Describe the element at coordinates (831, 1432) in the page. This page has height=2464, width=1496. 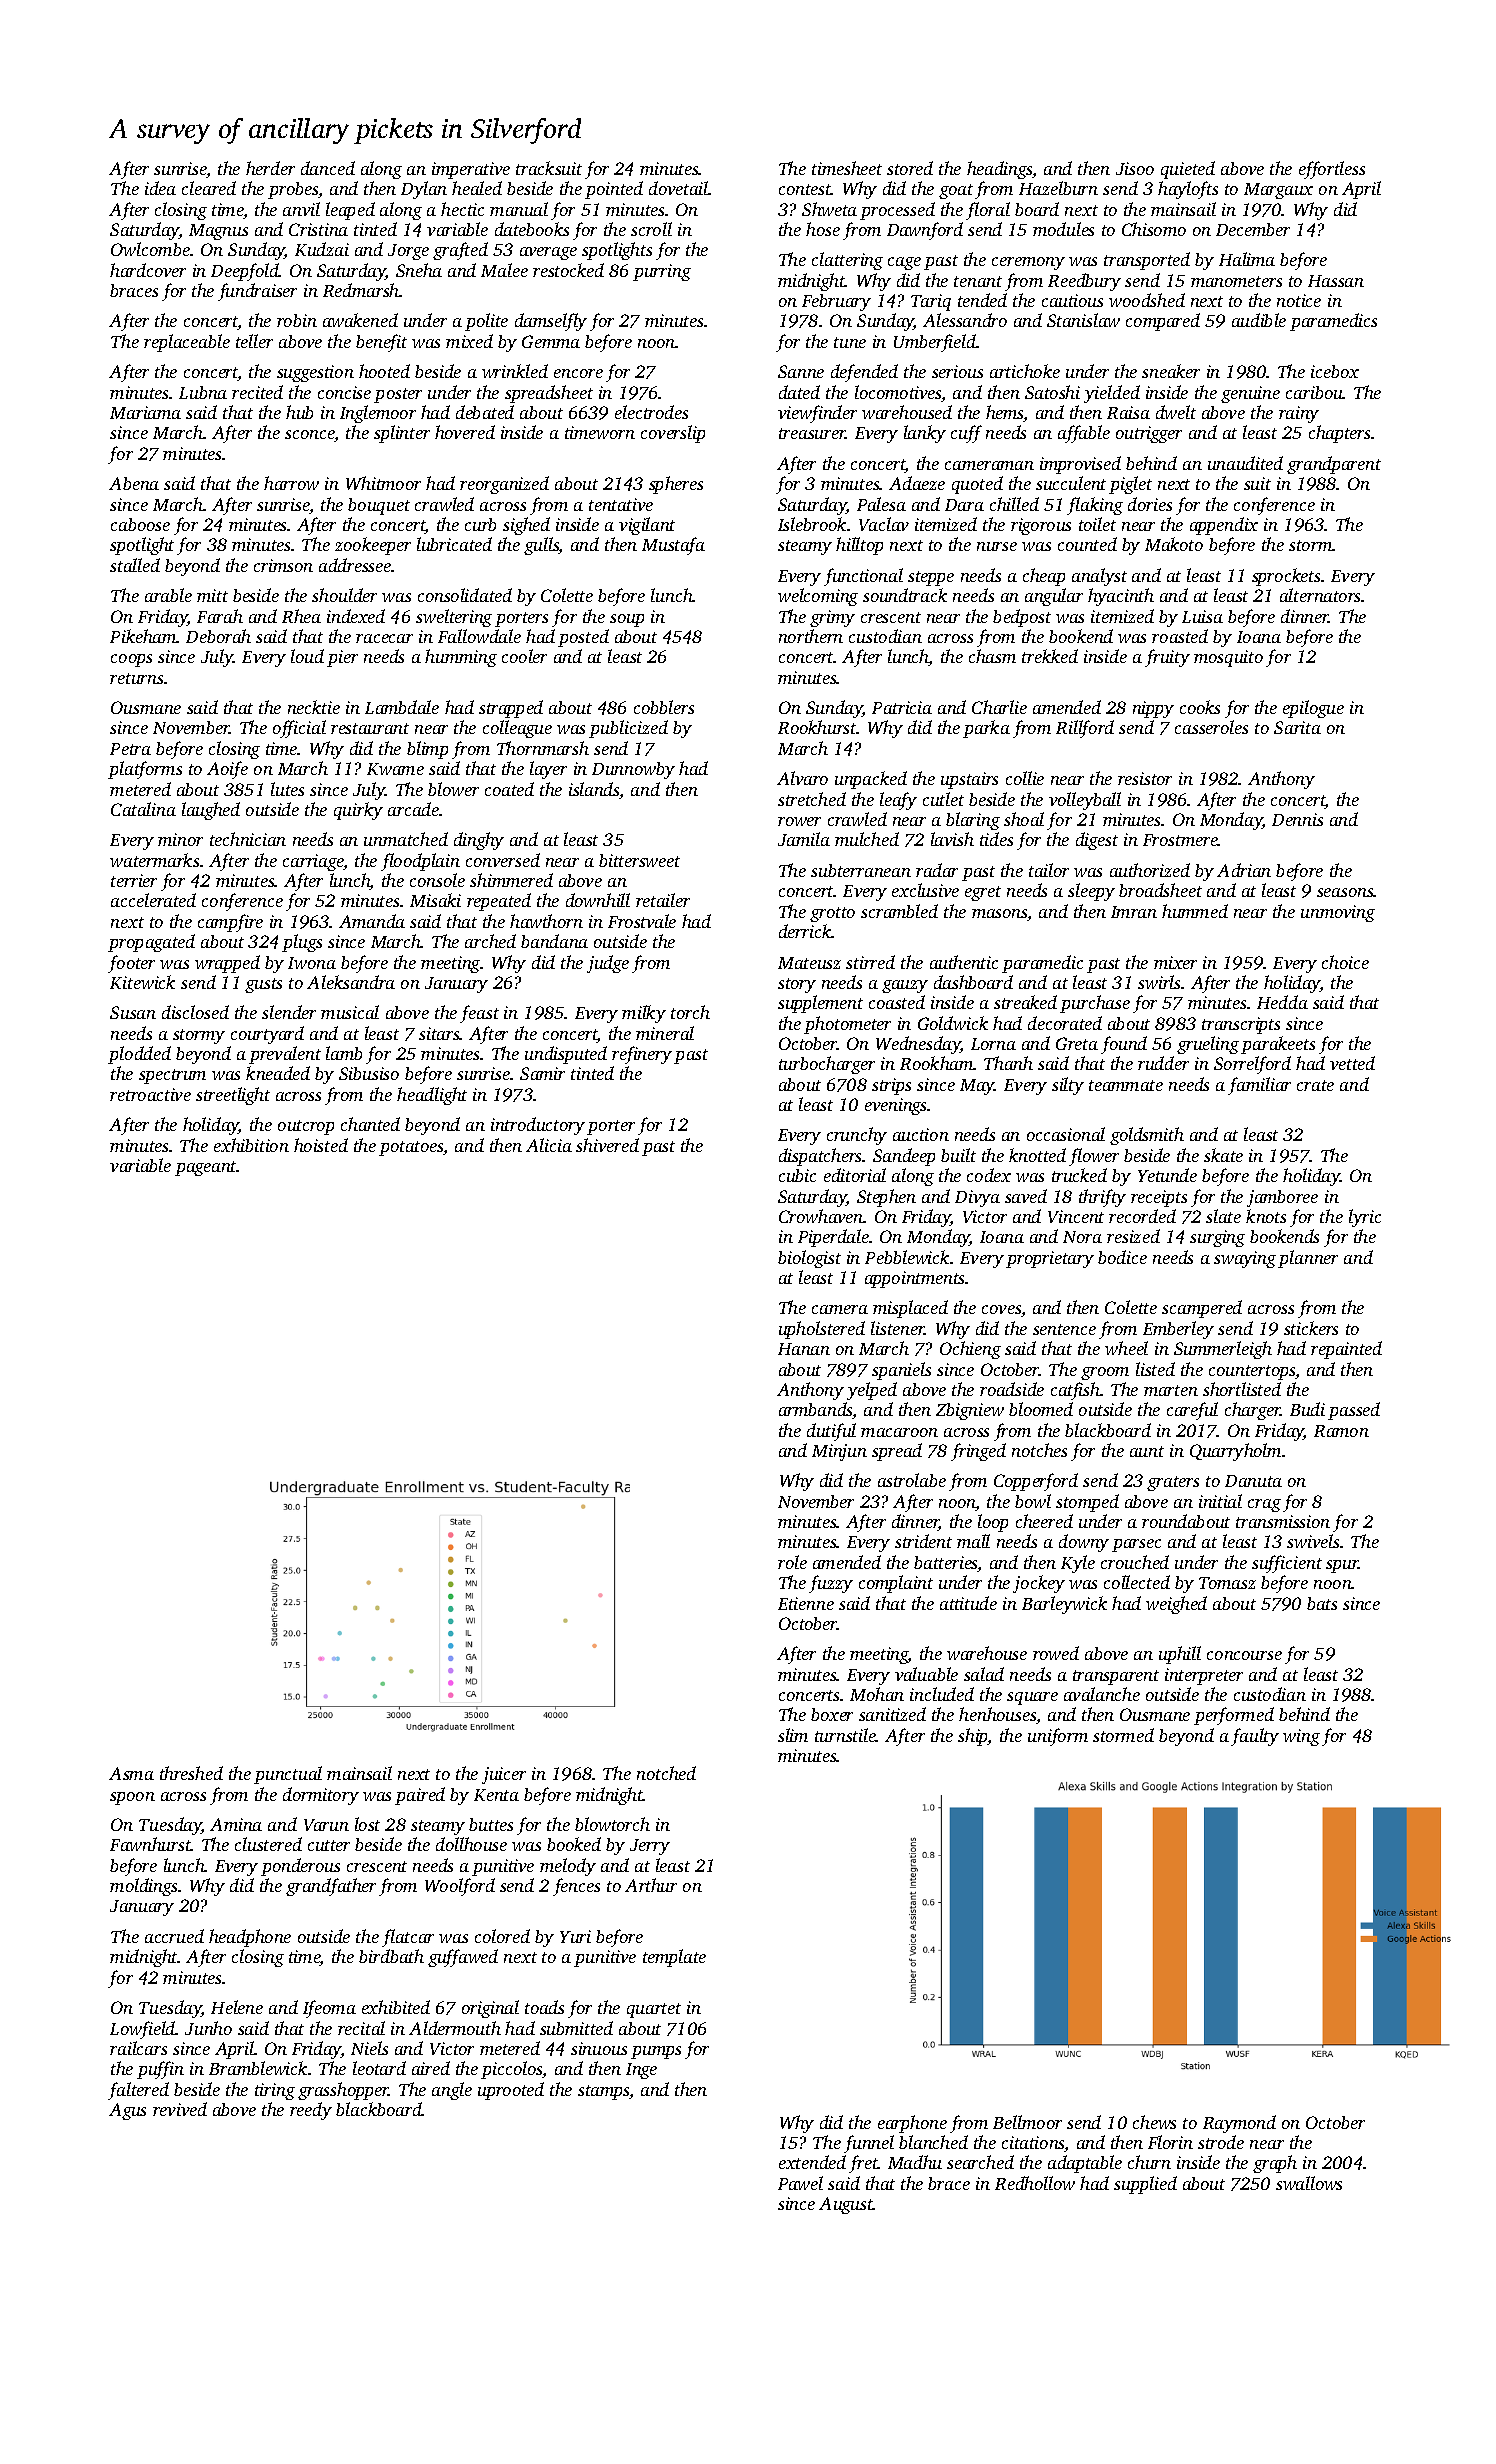
I see `dutiful` at that location.
